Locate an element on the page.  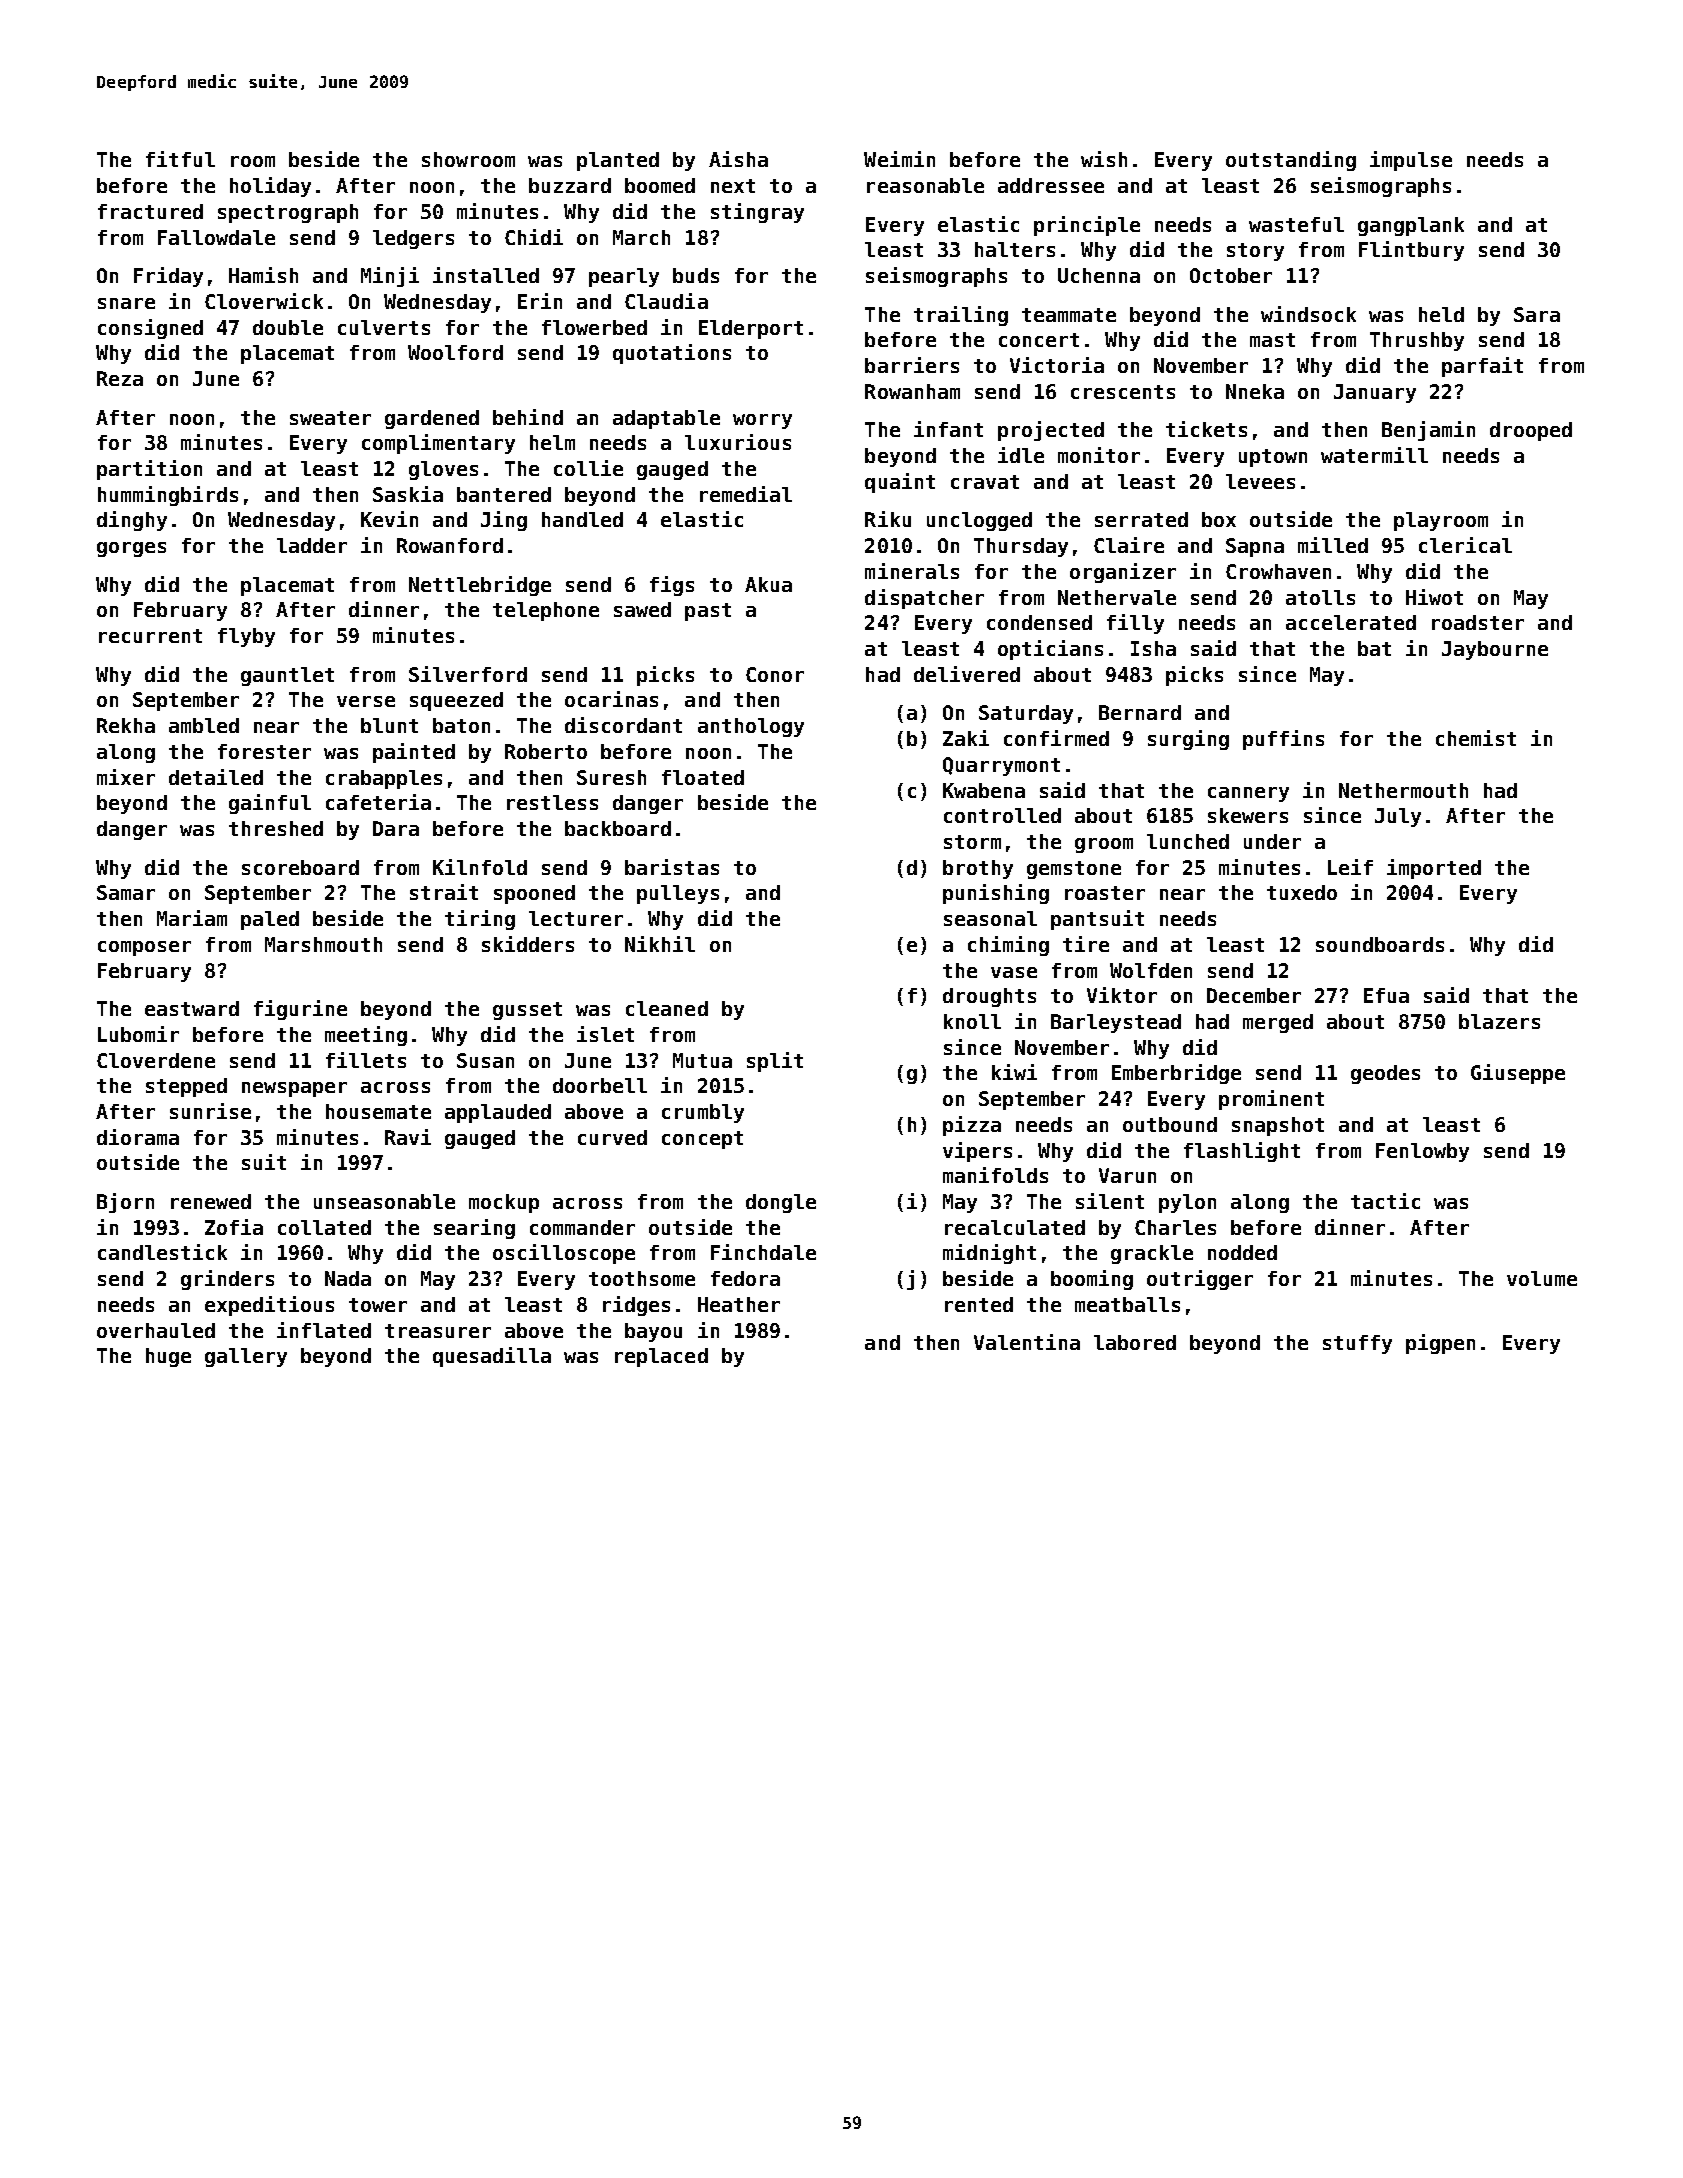
Dara is located at coordinates (396, 828).
